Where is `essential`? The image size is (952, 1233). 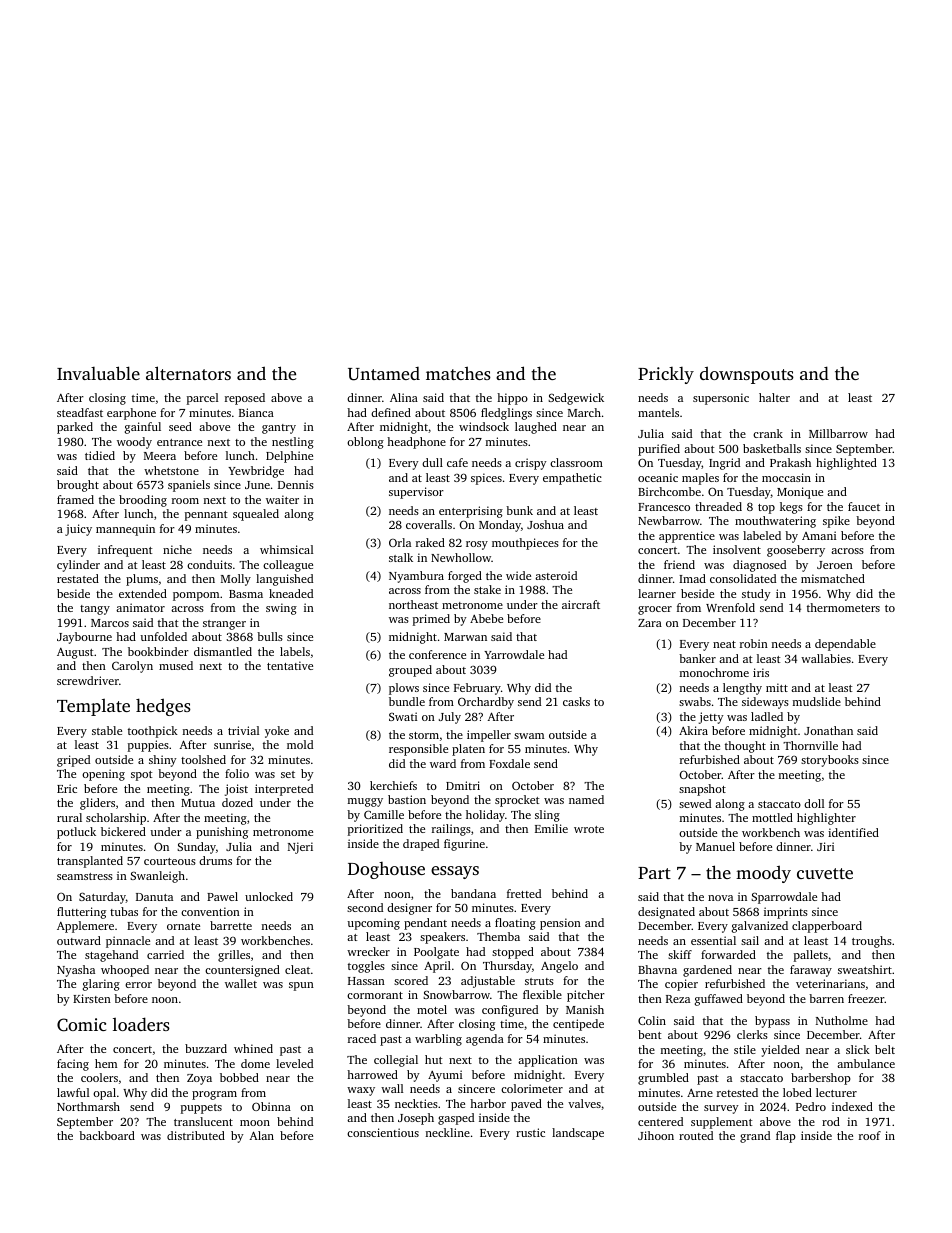 essential is located at coordinates (713, 940).
